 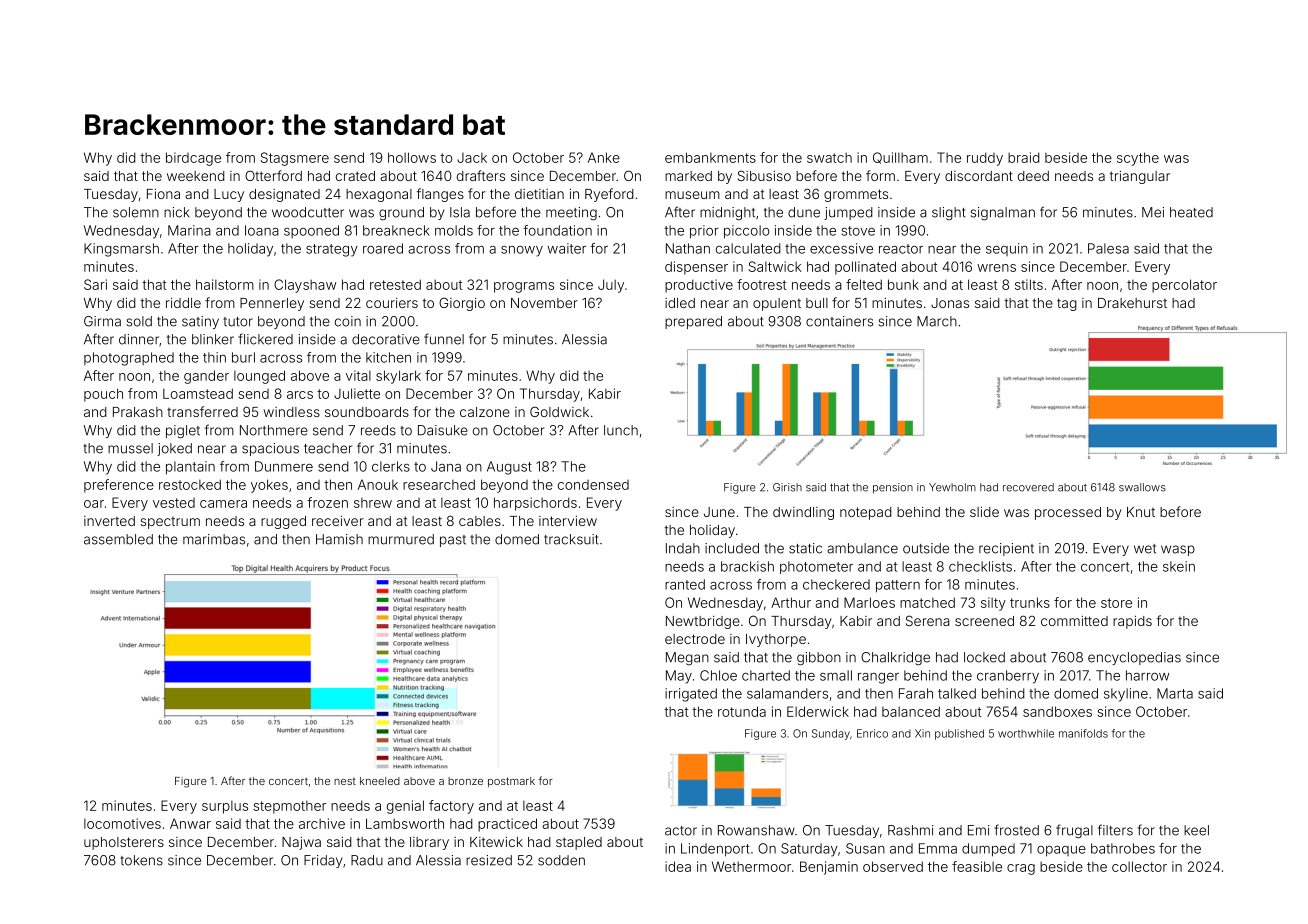 What do you see at coordinates (803, 513) in the image?
I see `dwindling` at bounding box center [803, 513].
